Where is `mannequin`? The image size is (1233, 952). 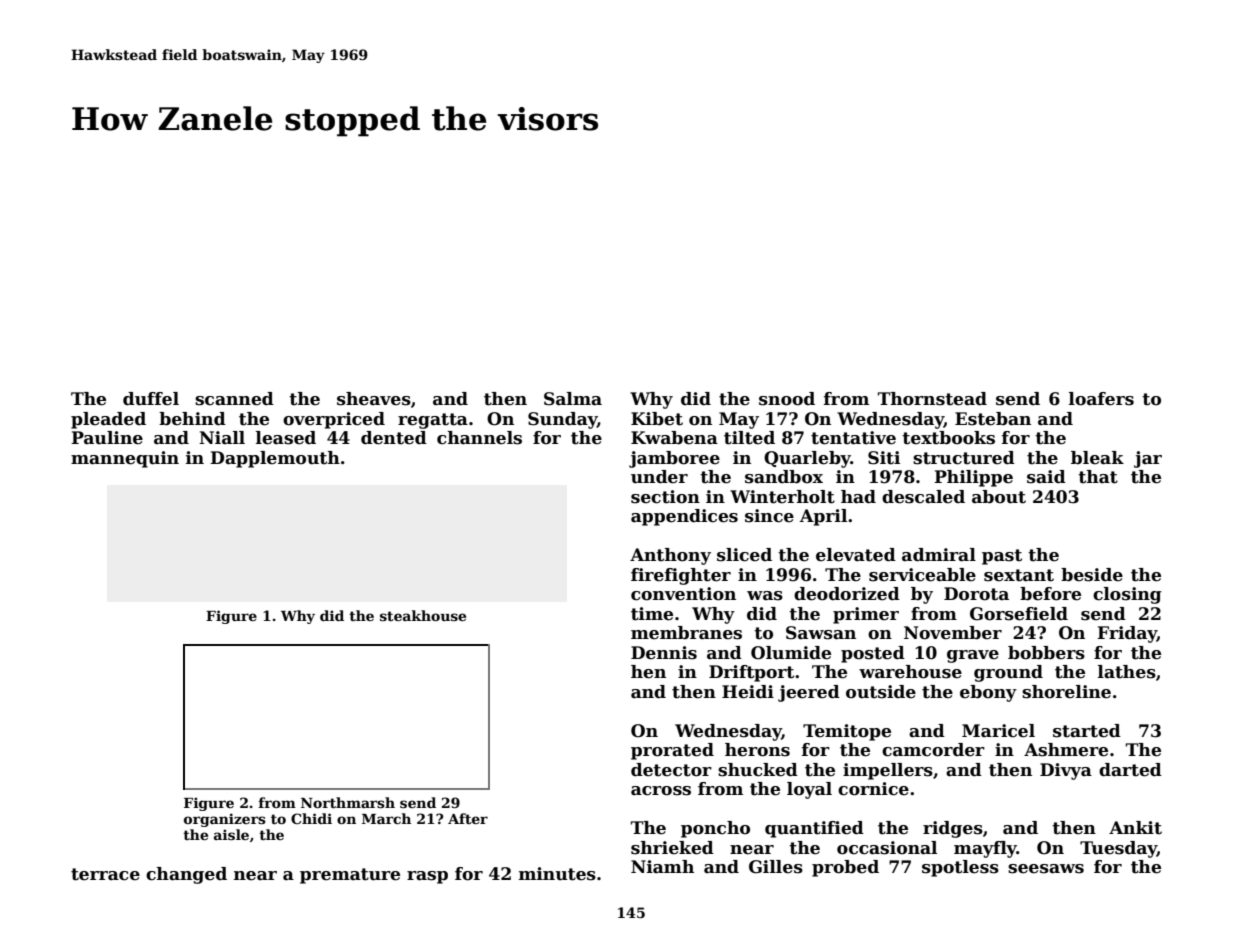 mannequin is located at coordinates (125, 459).
